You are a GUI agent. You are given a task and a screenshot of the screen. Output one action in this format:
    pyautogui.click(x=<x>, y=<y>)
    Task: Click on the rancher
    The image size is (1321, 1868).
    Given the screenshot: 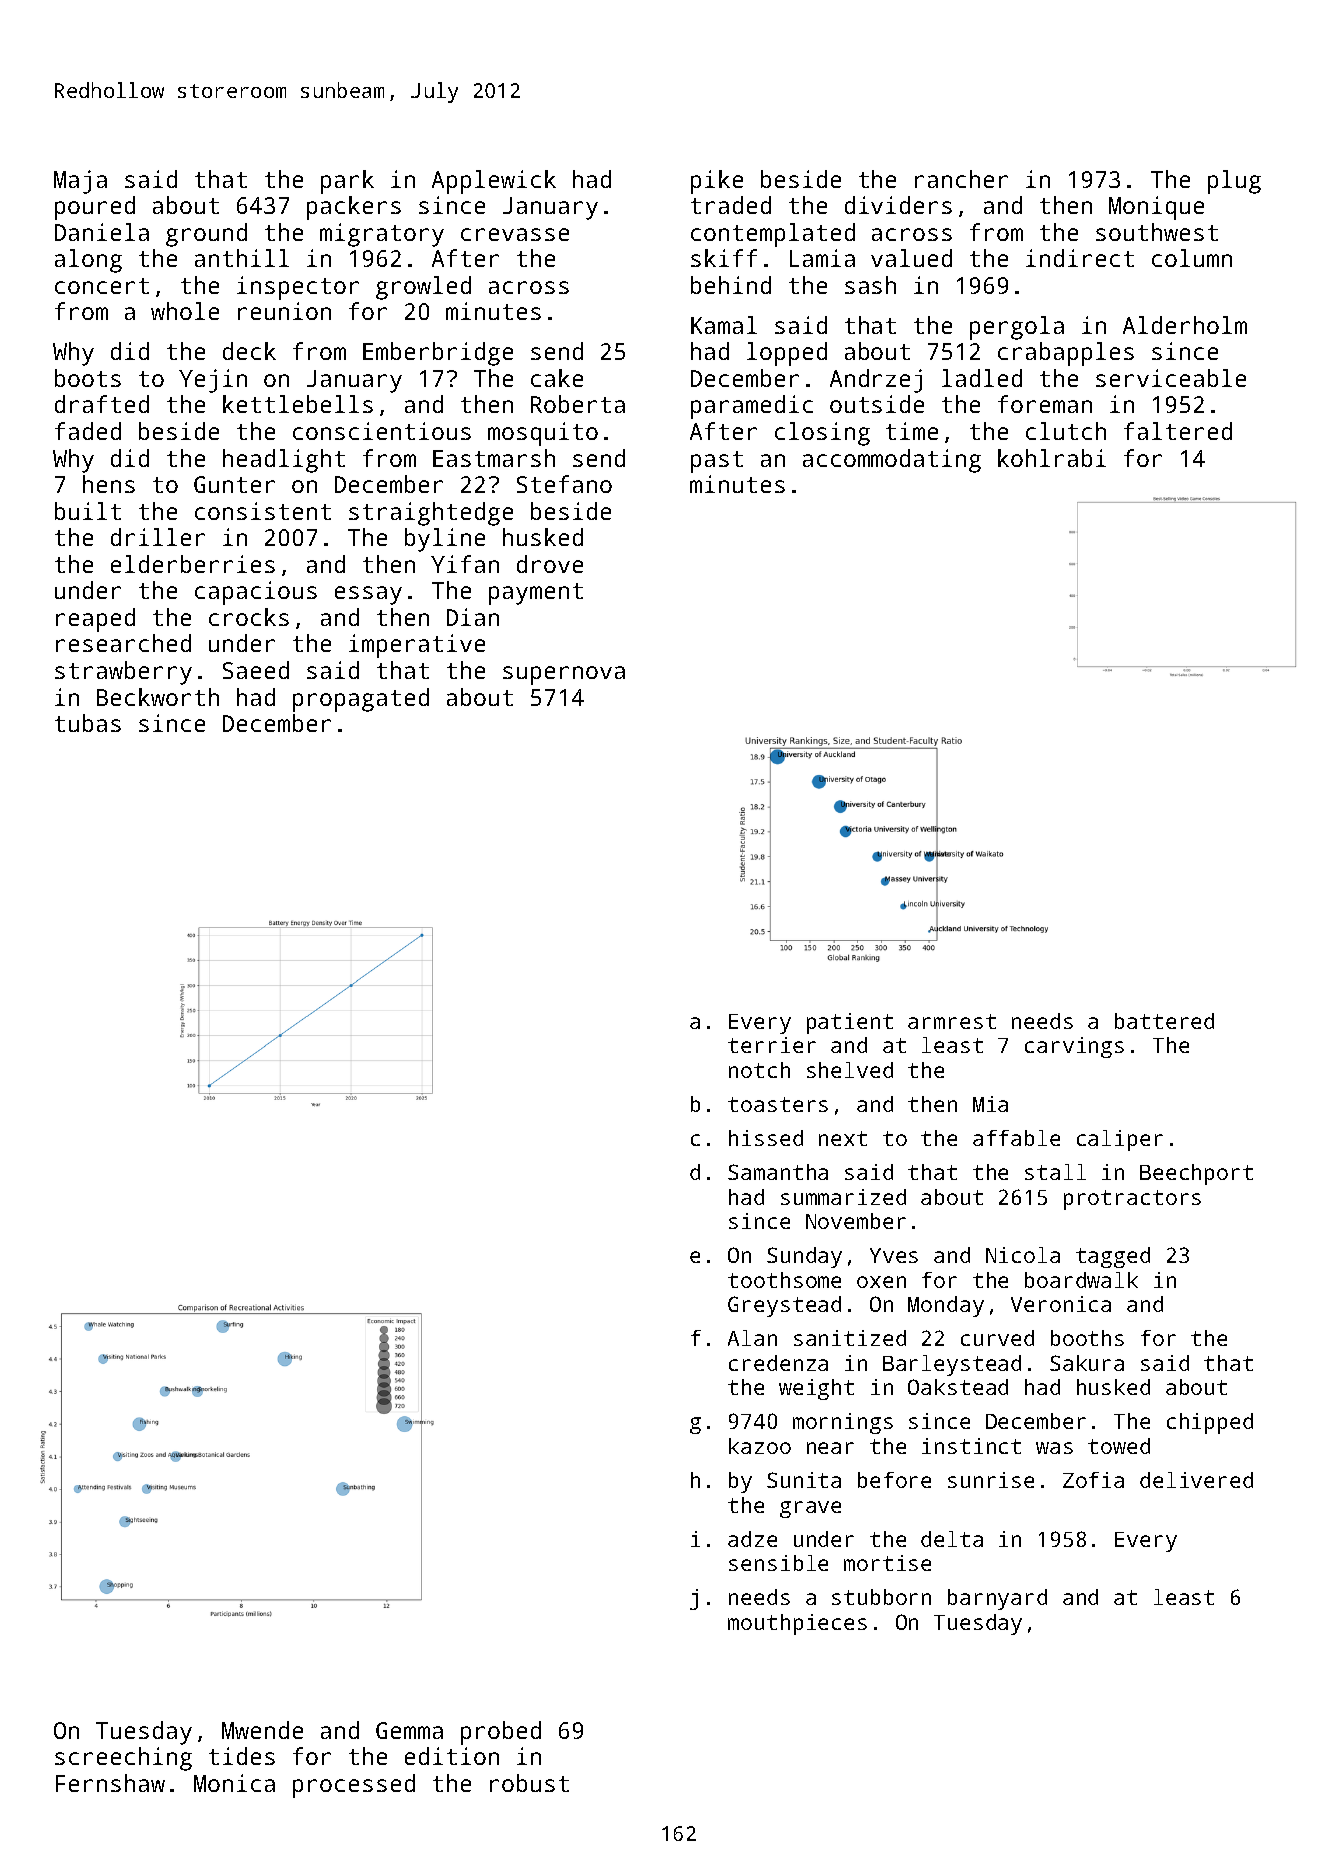 What is the action you would take?
    pyautogui.click(x=961, y=179)
